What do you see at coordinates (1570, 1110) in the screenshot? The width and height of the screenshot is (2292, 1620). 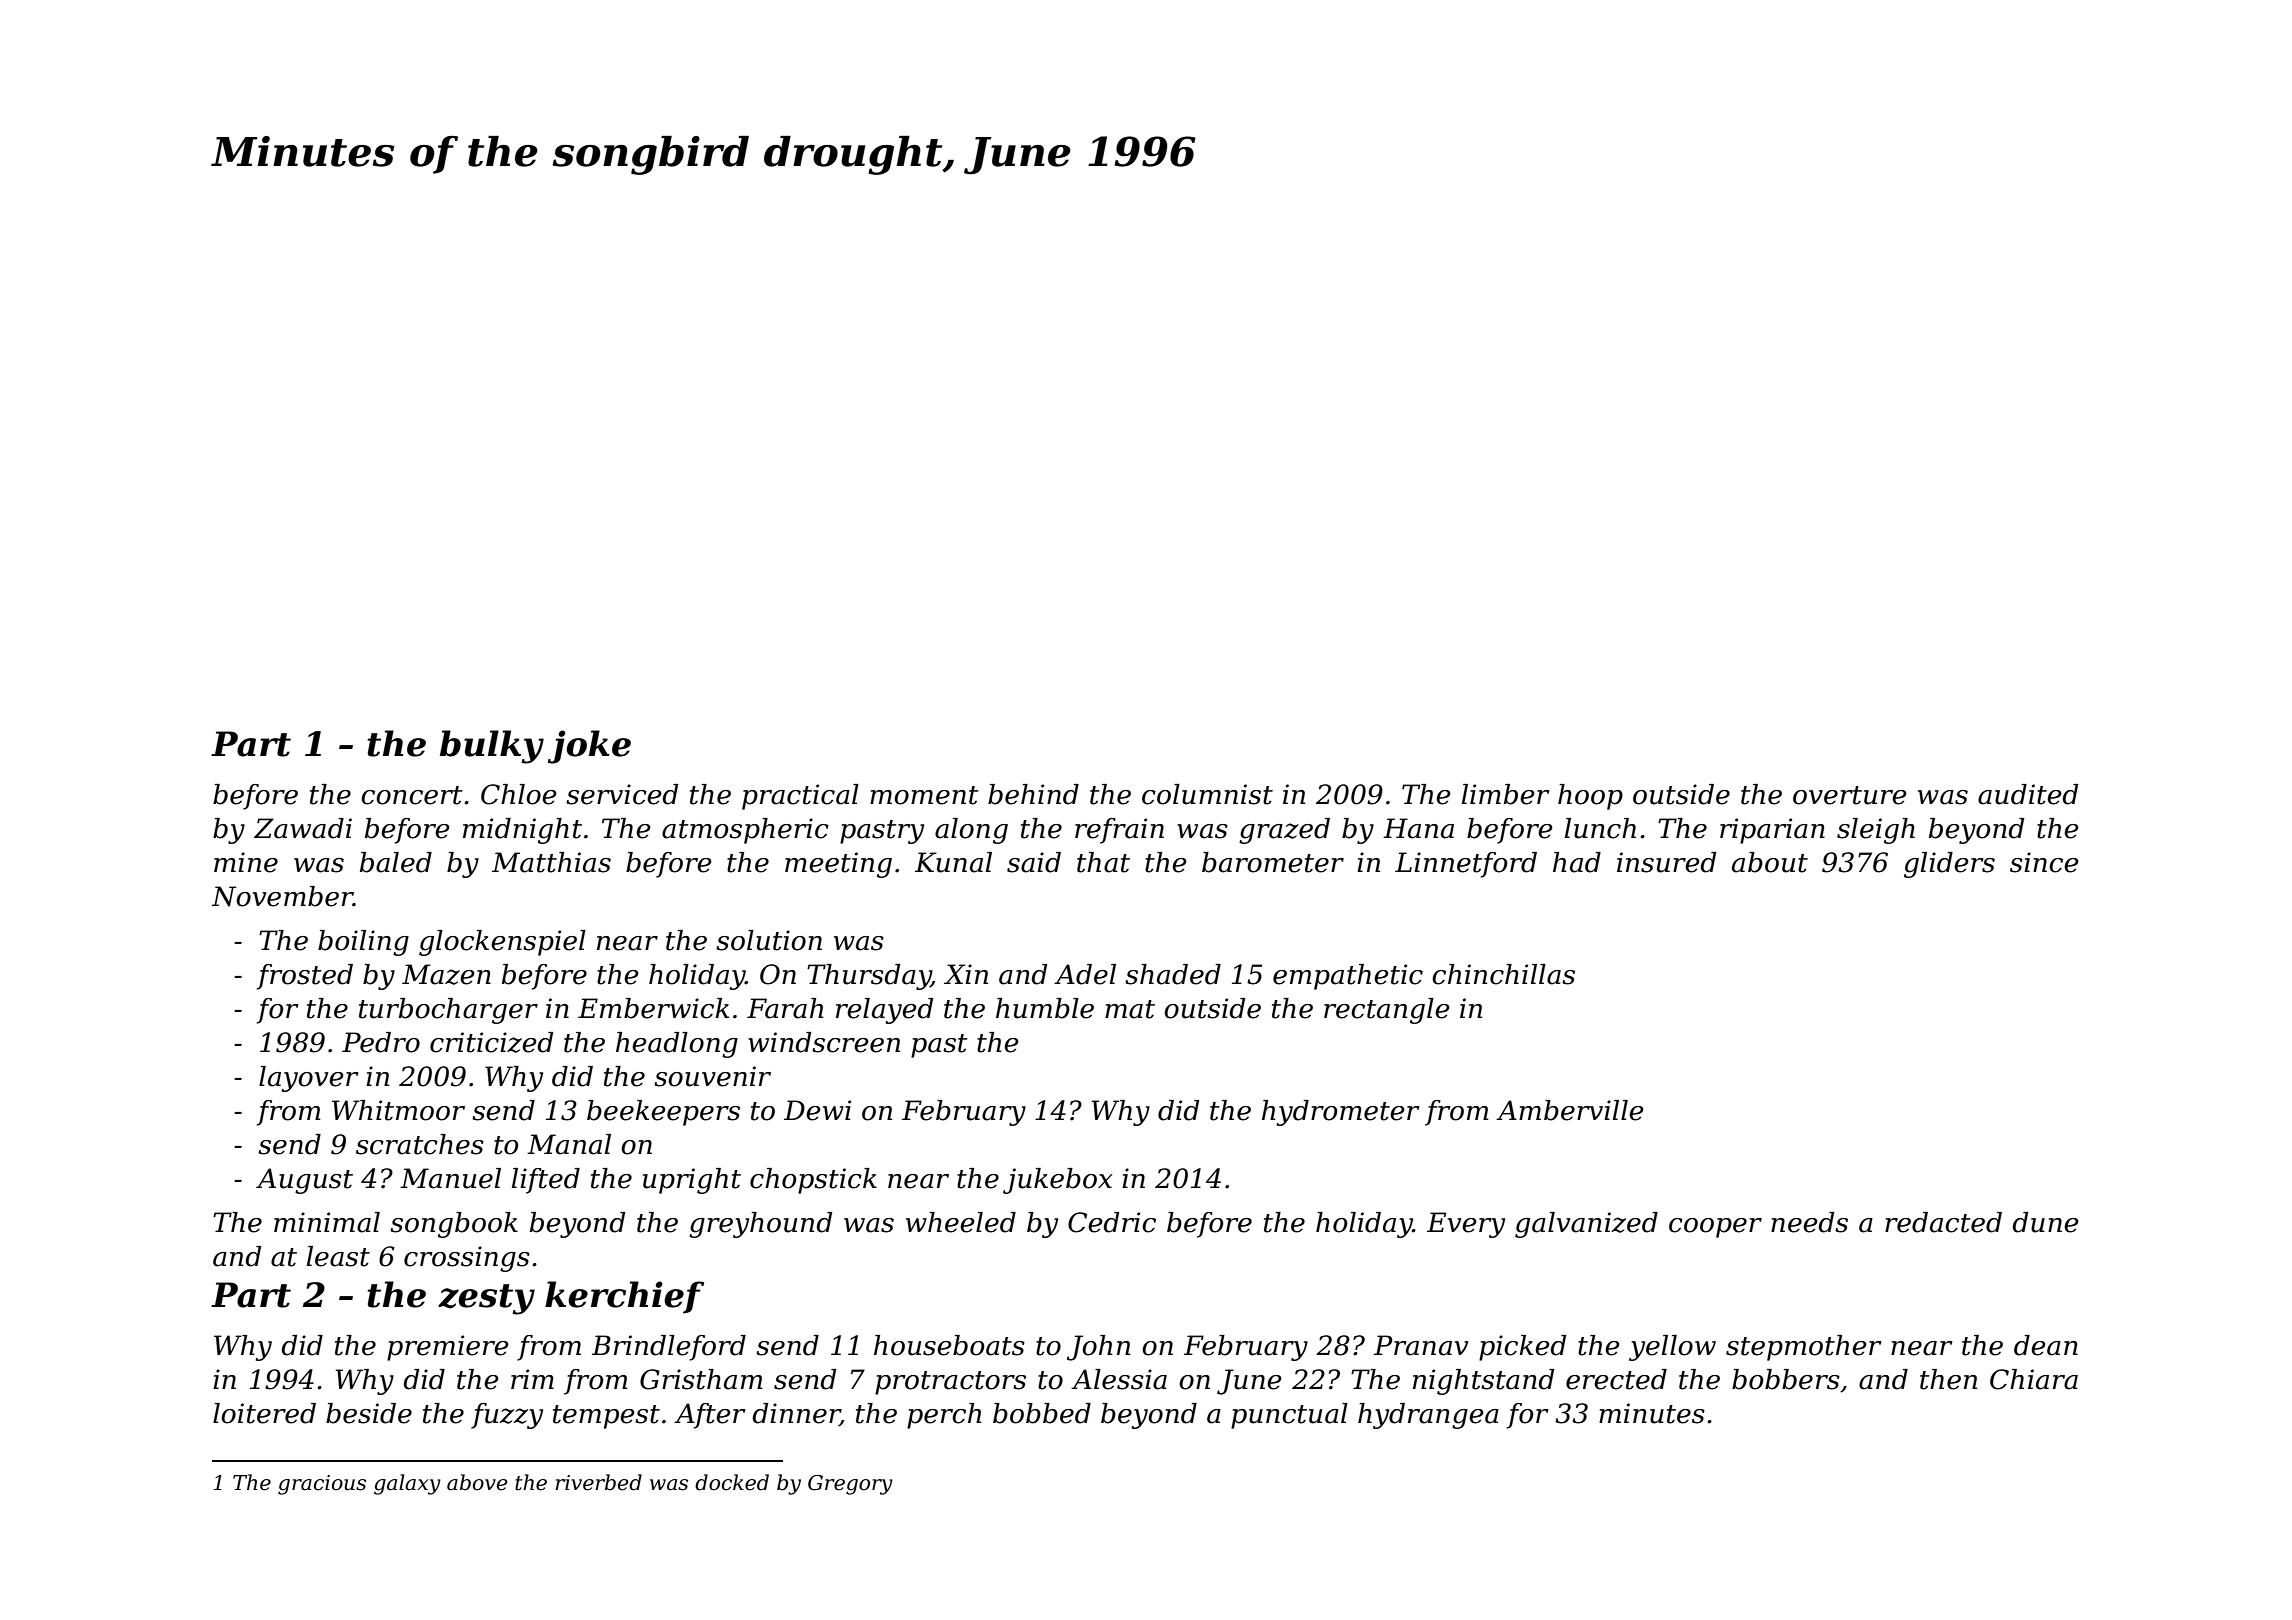 I see `Amberville` at bounding box center [1570, 1110].
